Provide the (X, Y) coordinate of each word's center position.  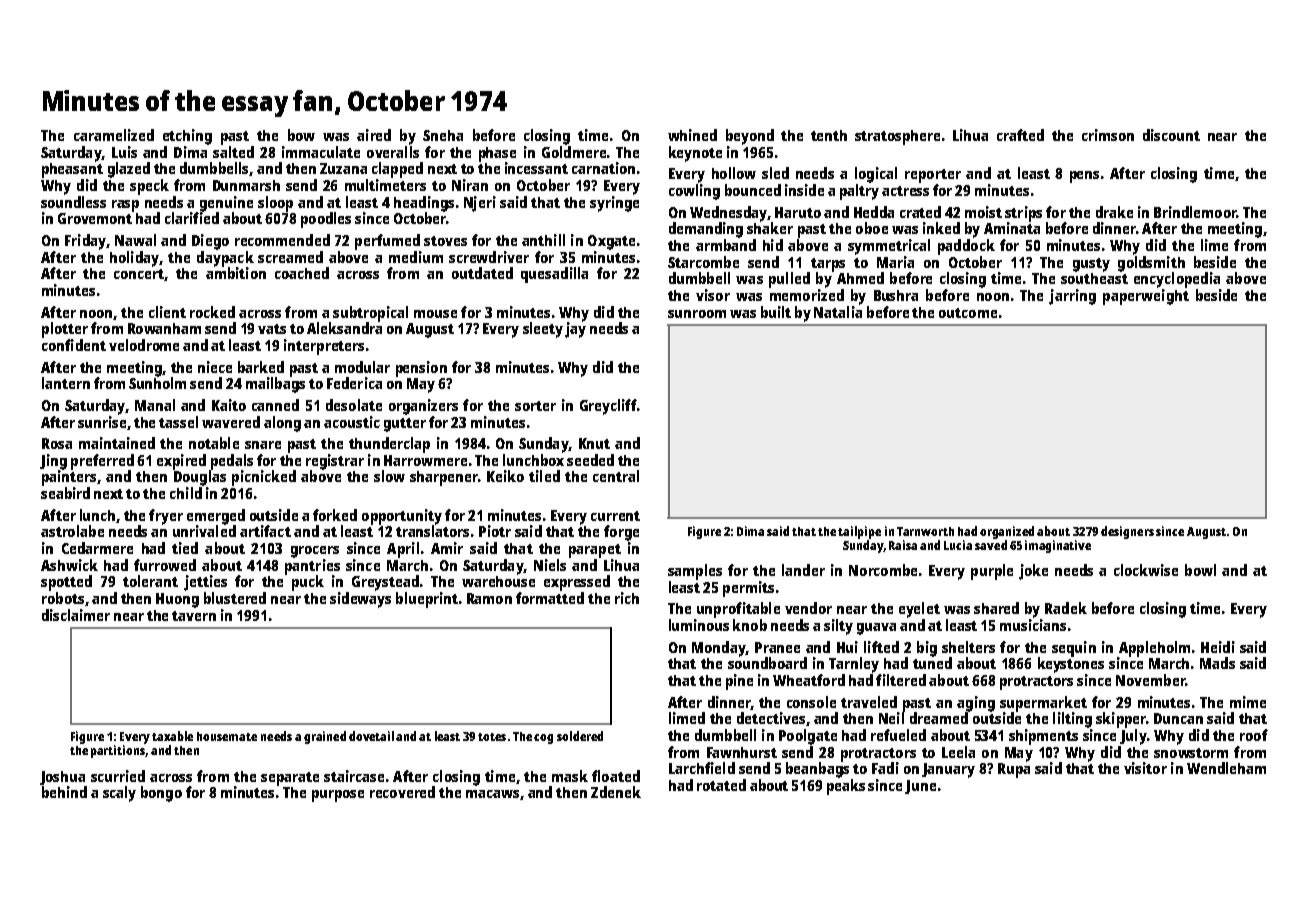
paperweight (1146, 297)
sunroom (697, 314)
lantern (66, 383)
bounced (753, 190)
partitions (118, 751)
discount (1171, 135)
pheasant (72, 170)
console (811, 702)
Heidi (1218, 647)
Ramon (489, 598)
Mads (1217, 663)
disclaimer (76, 615)
